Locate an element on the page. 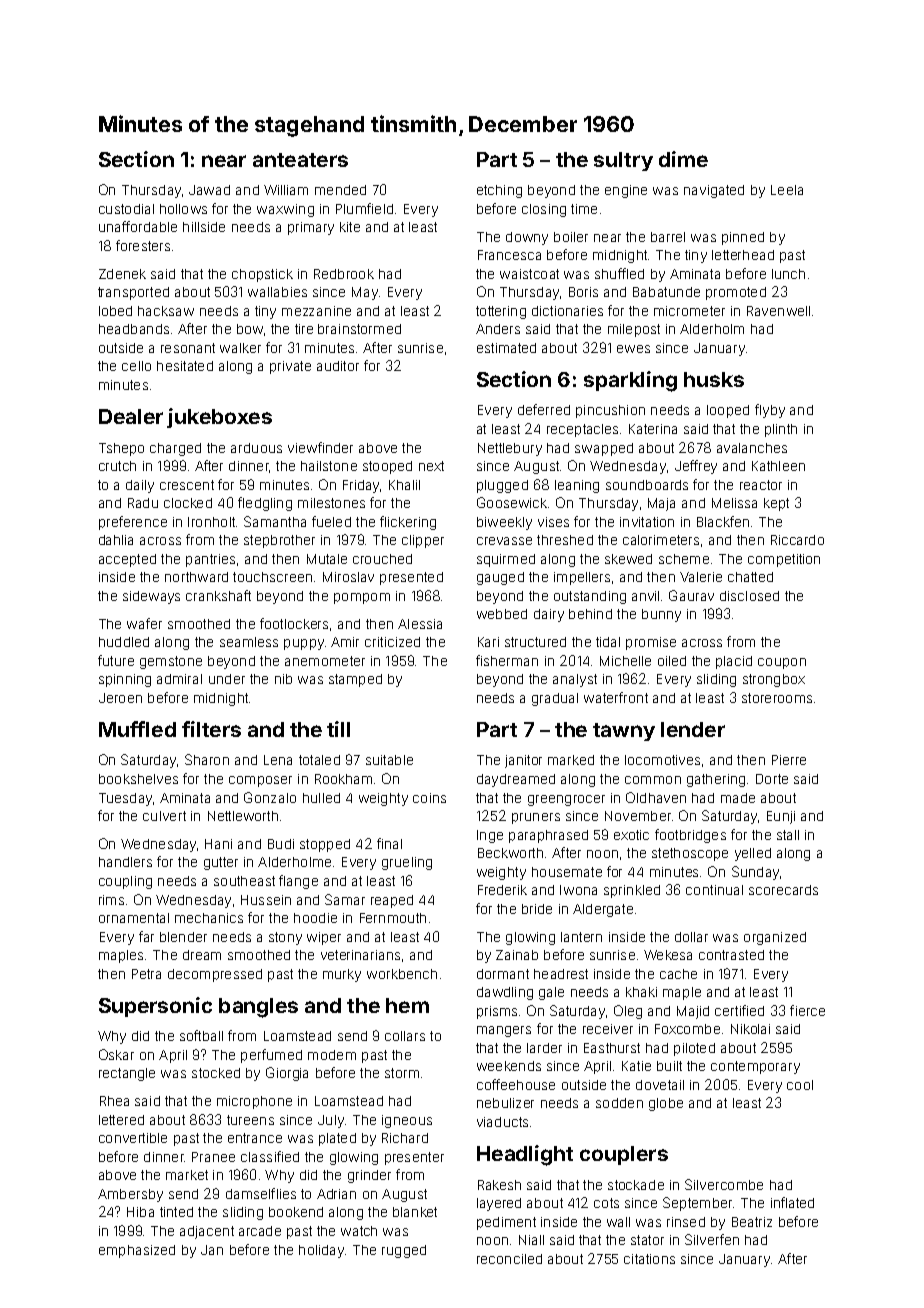 This page has height=1308, width=924. Leela is located at coordinates (787, 190).
